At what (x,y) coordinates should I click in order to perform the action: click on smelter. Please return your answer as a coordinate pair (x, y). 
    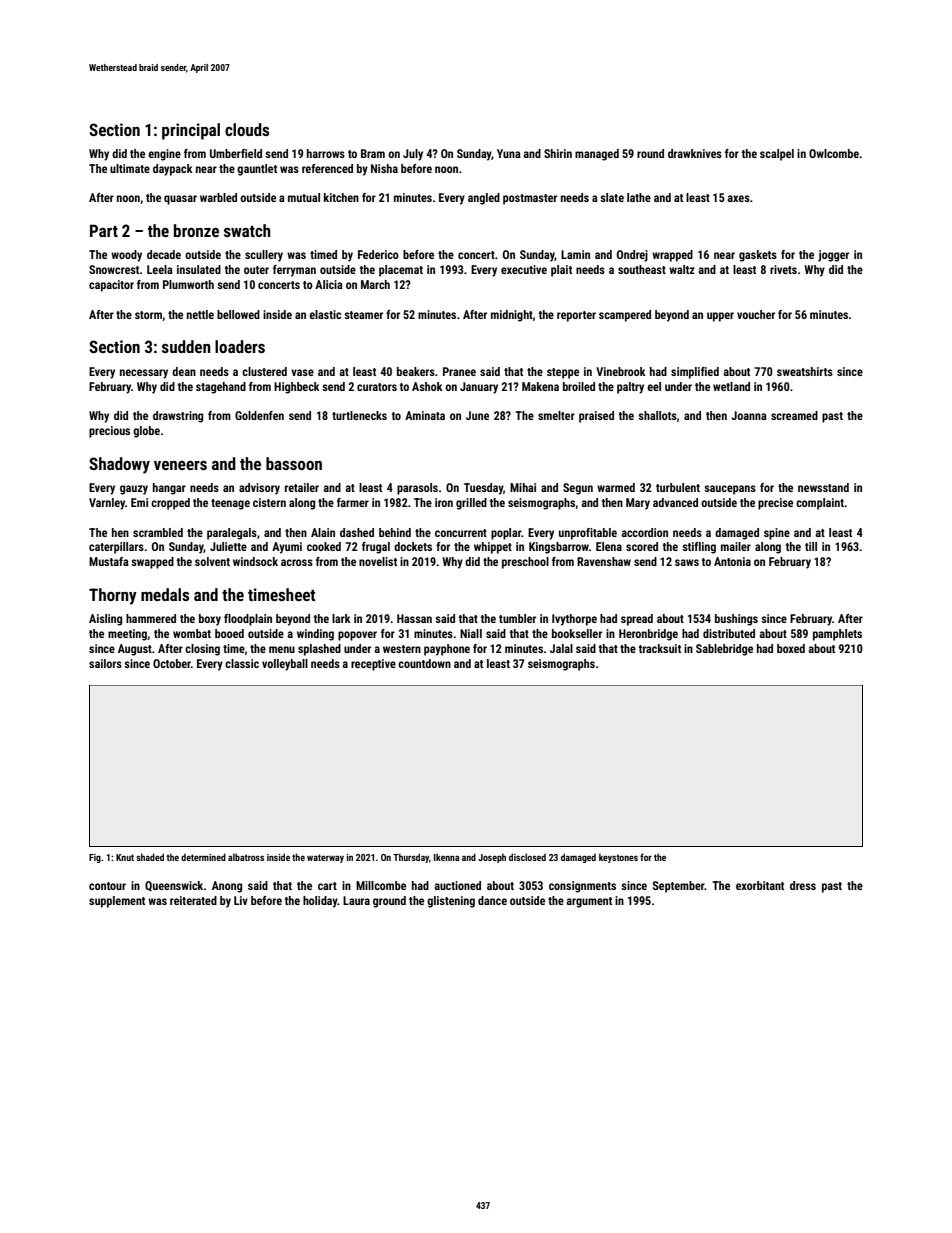
    Looking at the image, I should click on (556, 415).
